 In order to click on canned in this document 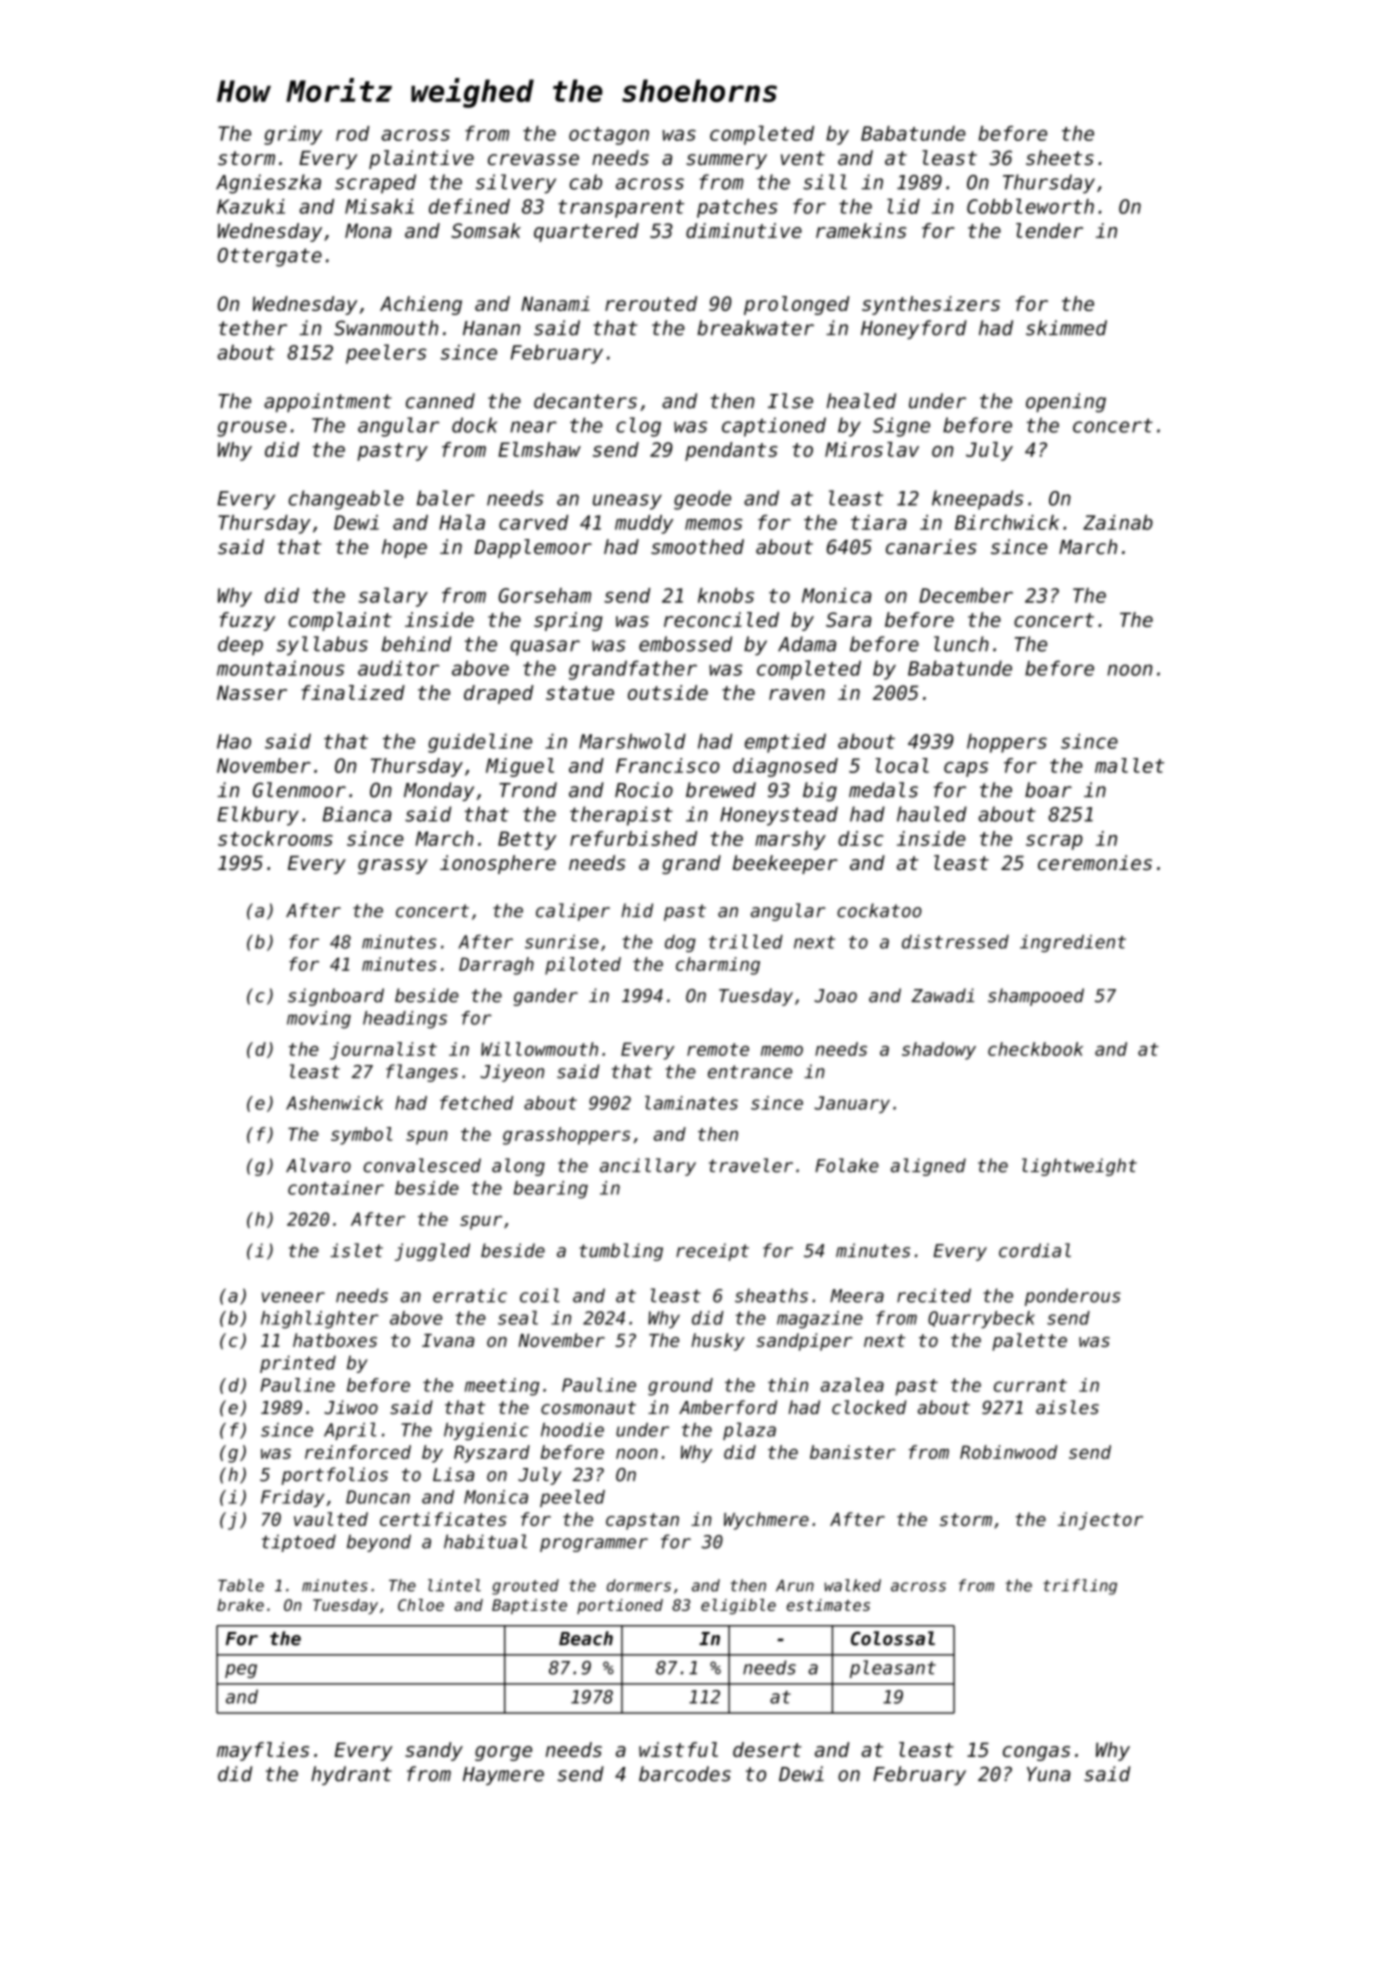, I will do `click(440, 401)`.
